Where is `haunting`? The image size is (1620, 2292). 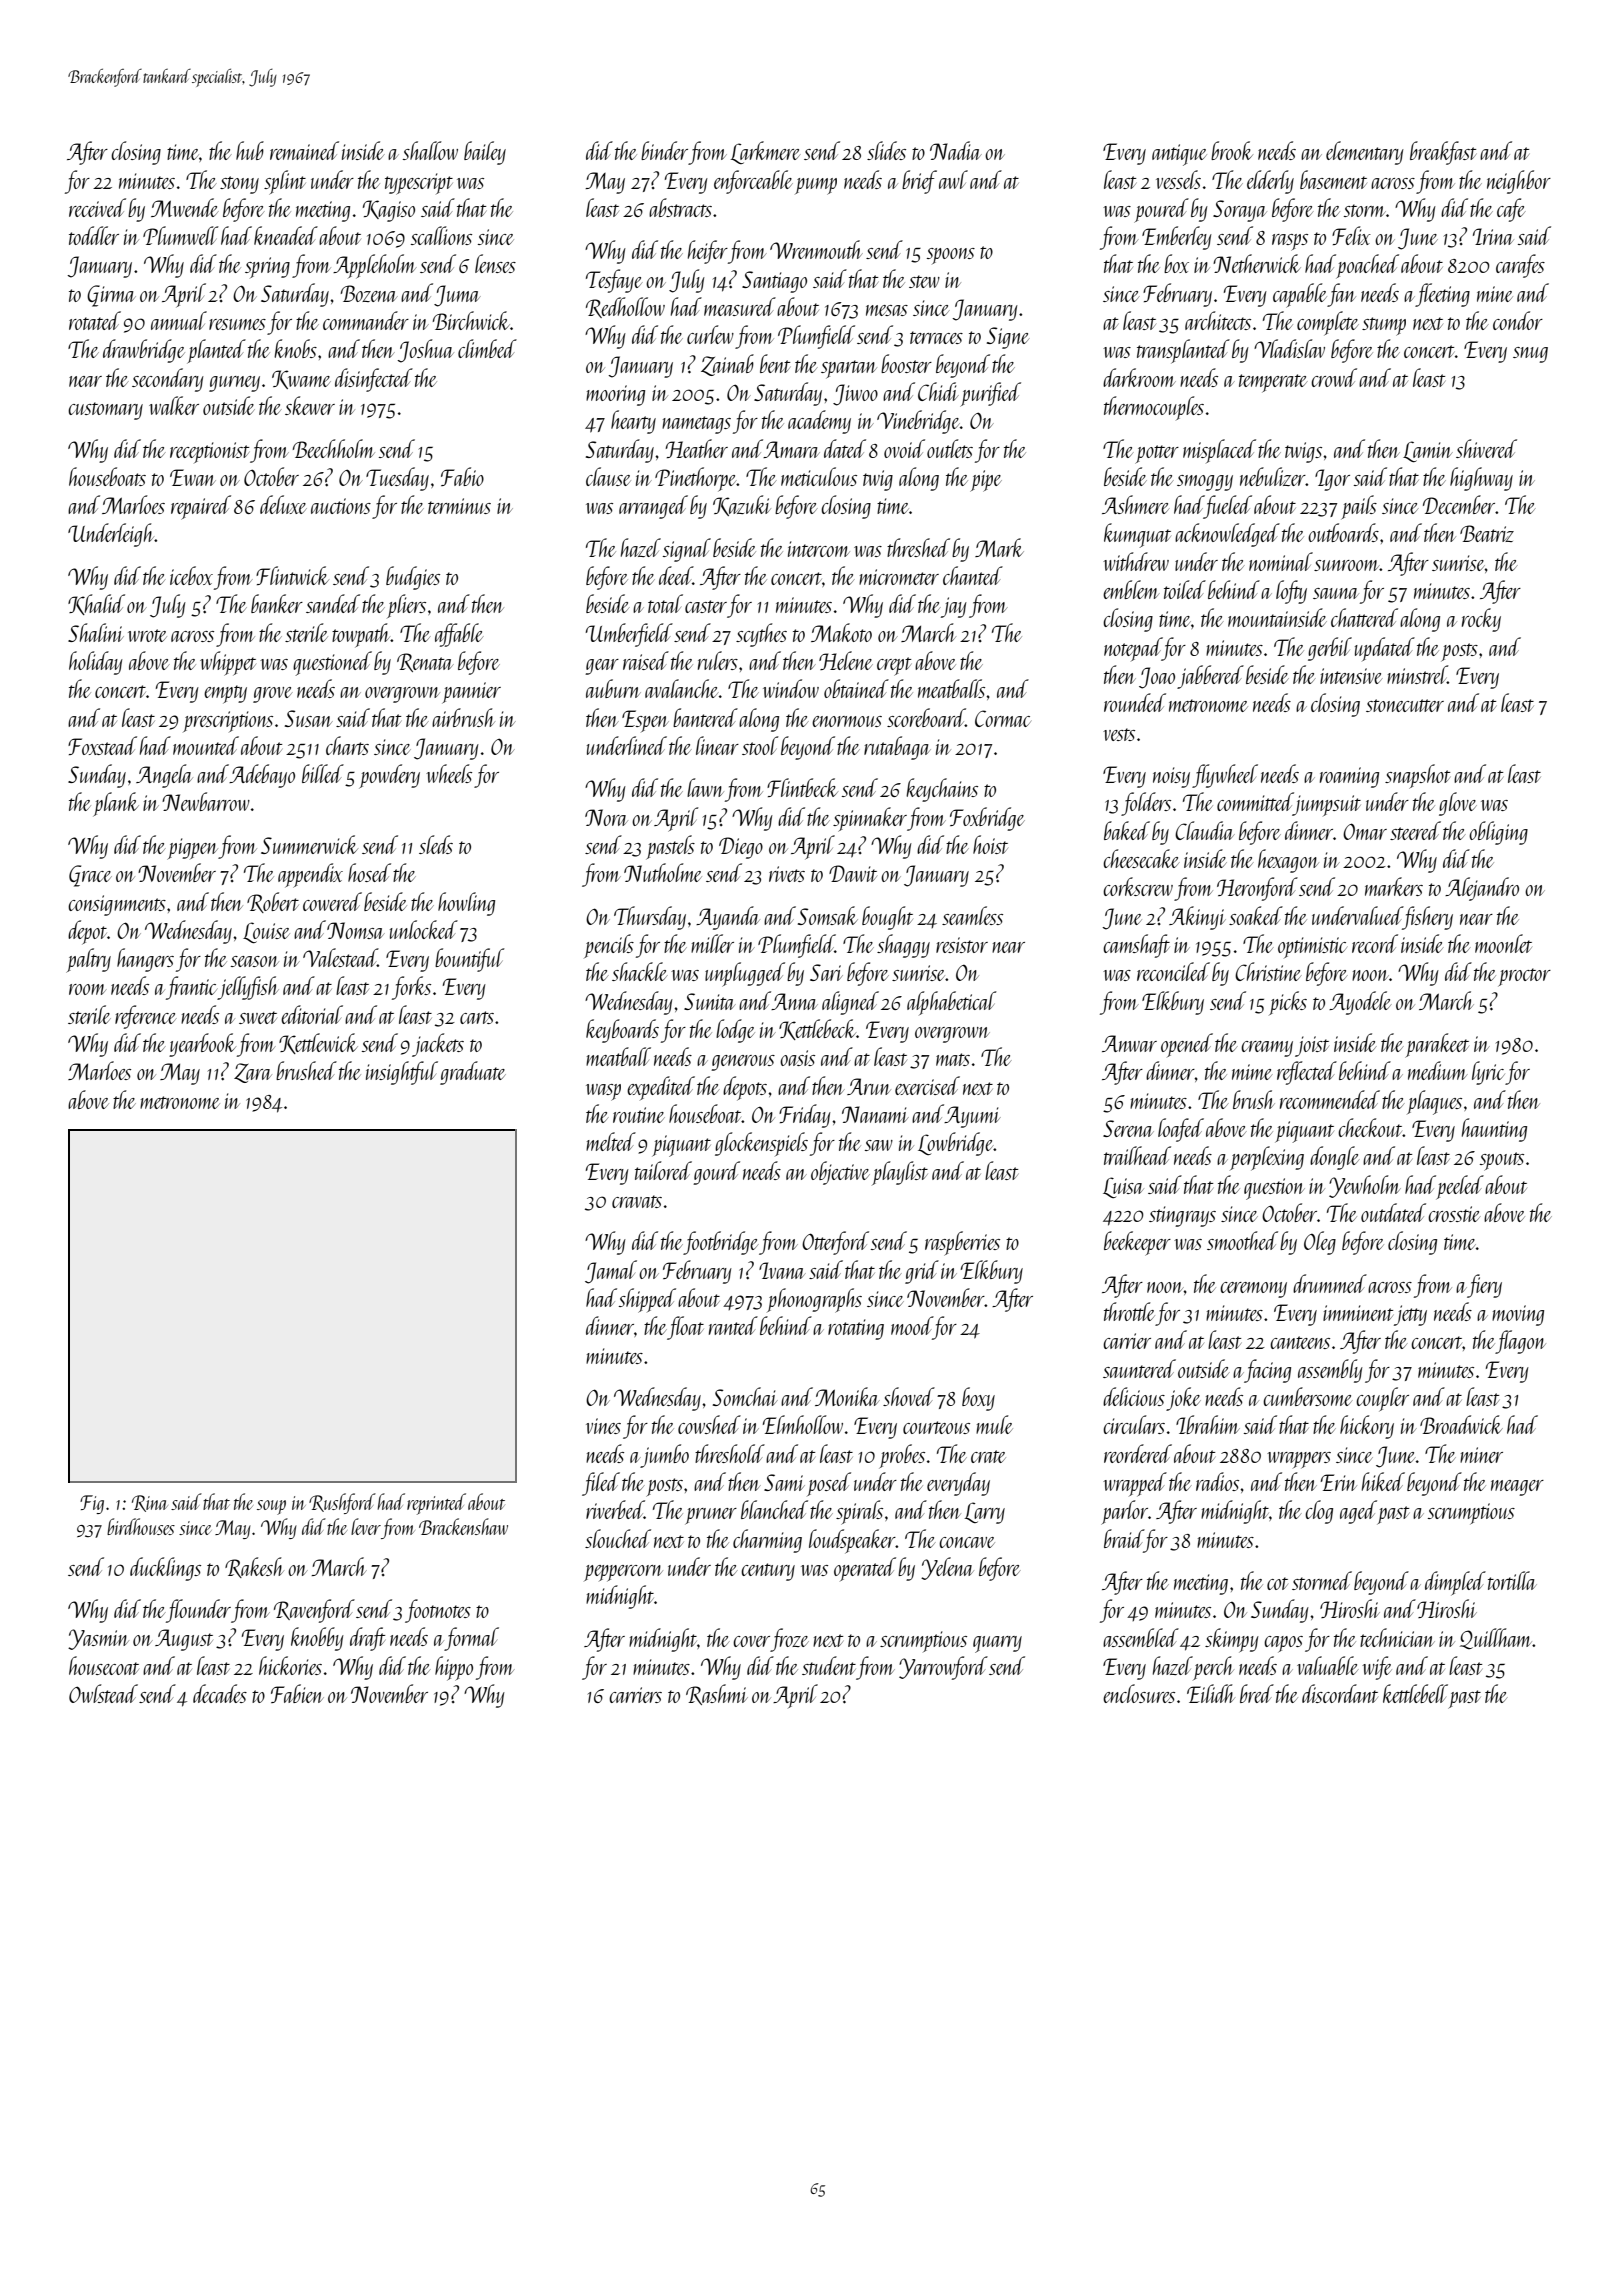
haunting is located at coordinates (1494, 1130).
